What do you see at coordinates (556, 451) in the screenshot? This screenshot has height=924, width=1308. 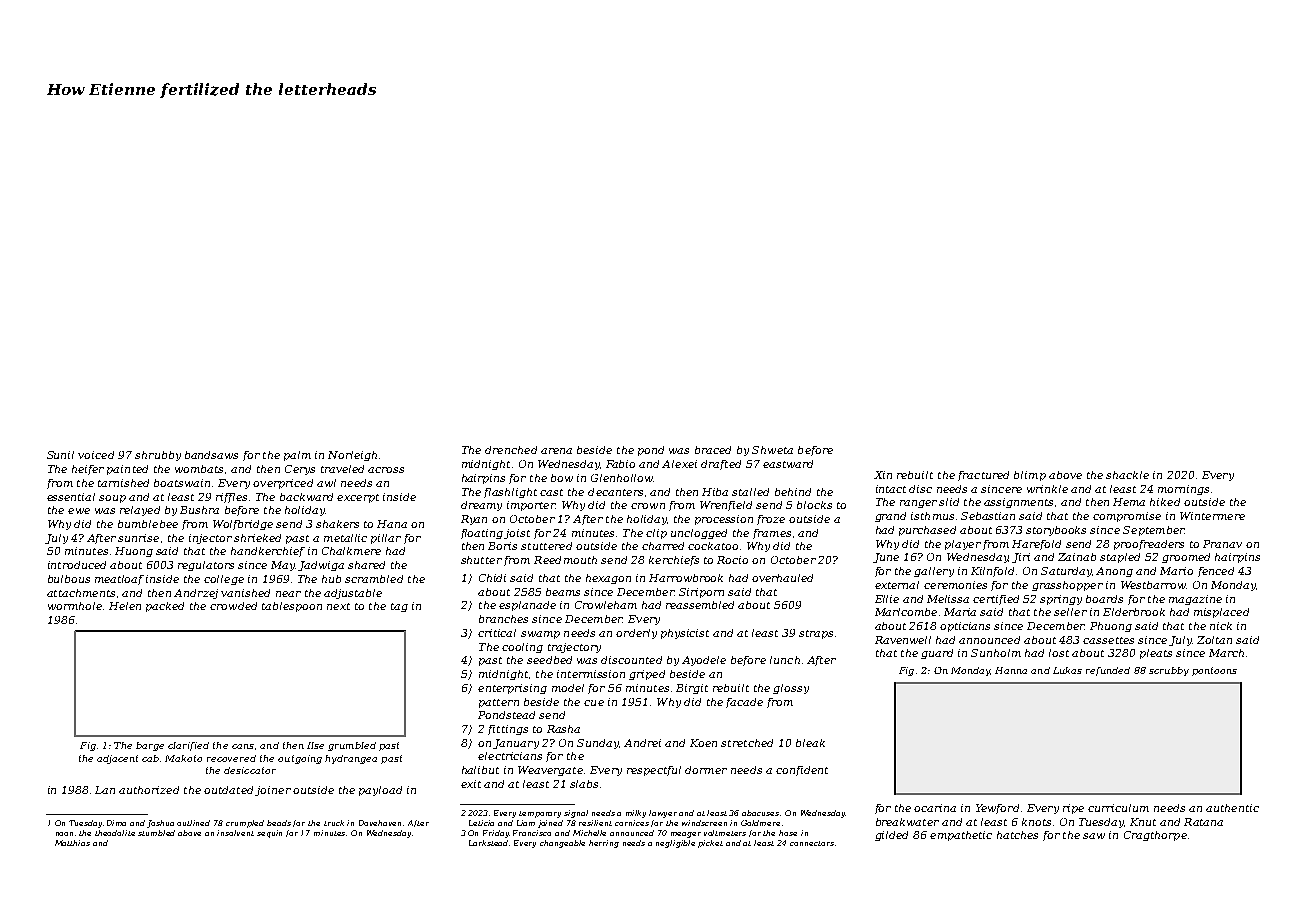 I see `arena` at bounding box center [556, 451].
